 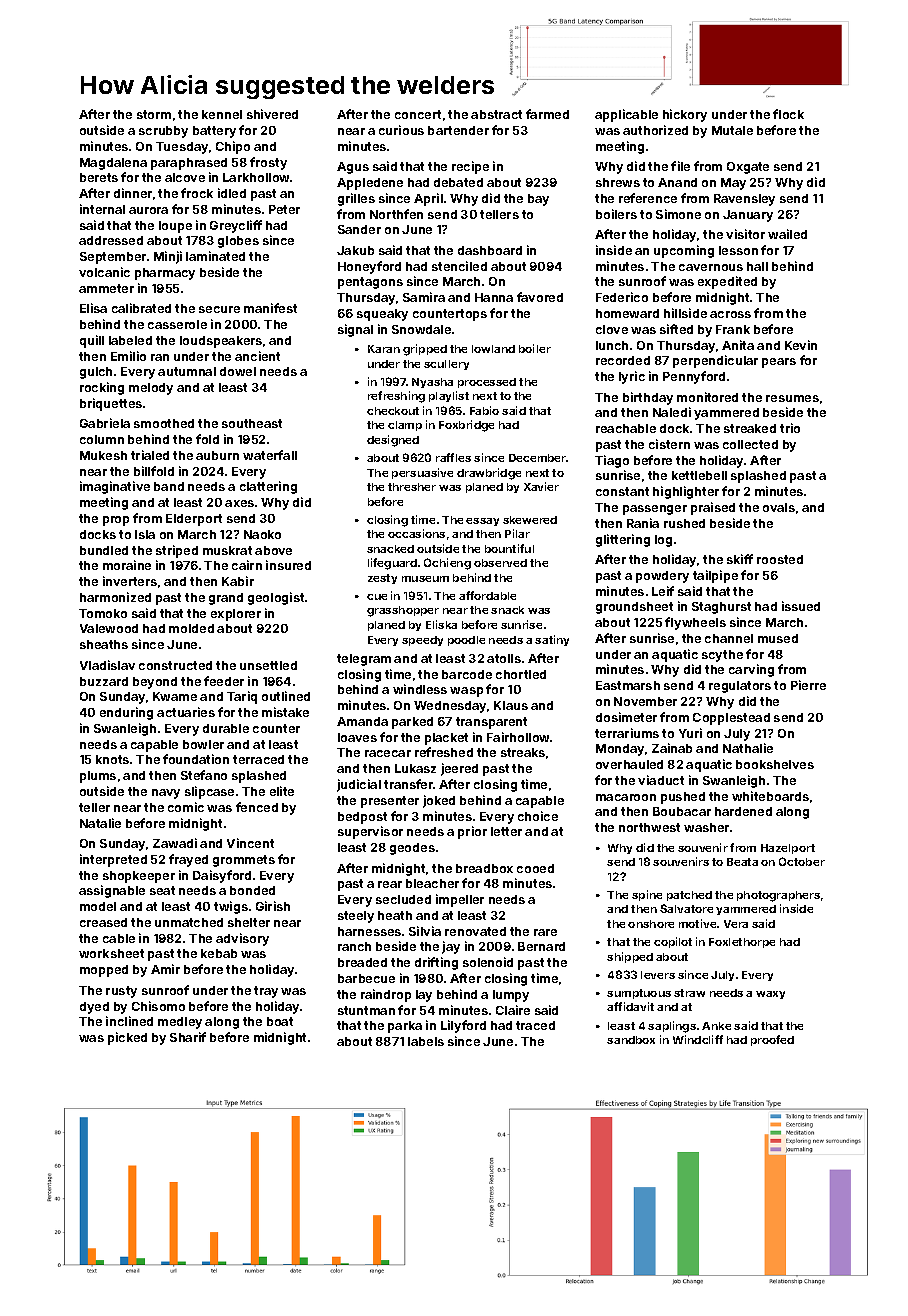 What do you see at coordinates (219, 953) in the screenshot?
I see `kebab` at bounding box center [219, 953].
